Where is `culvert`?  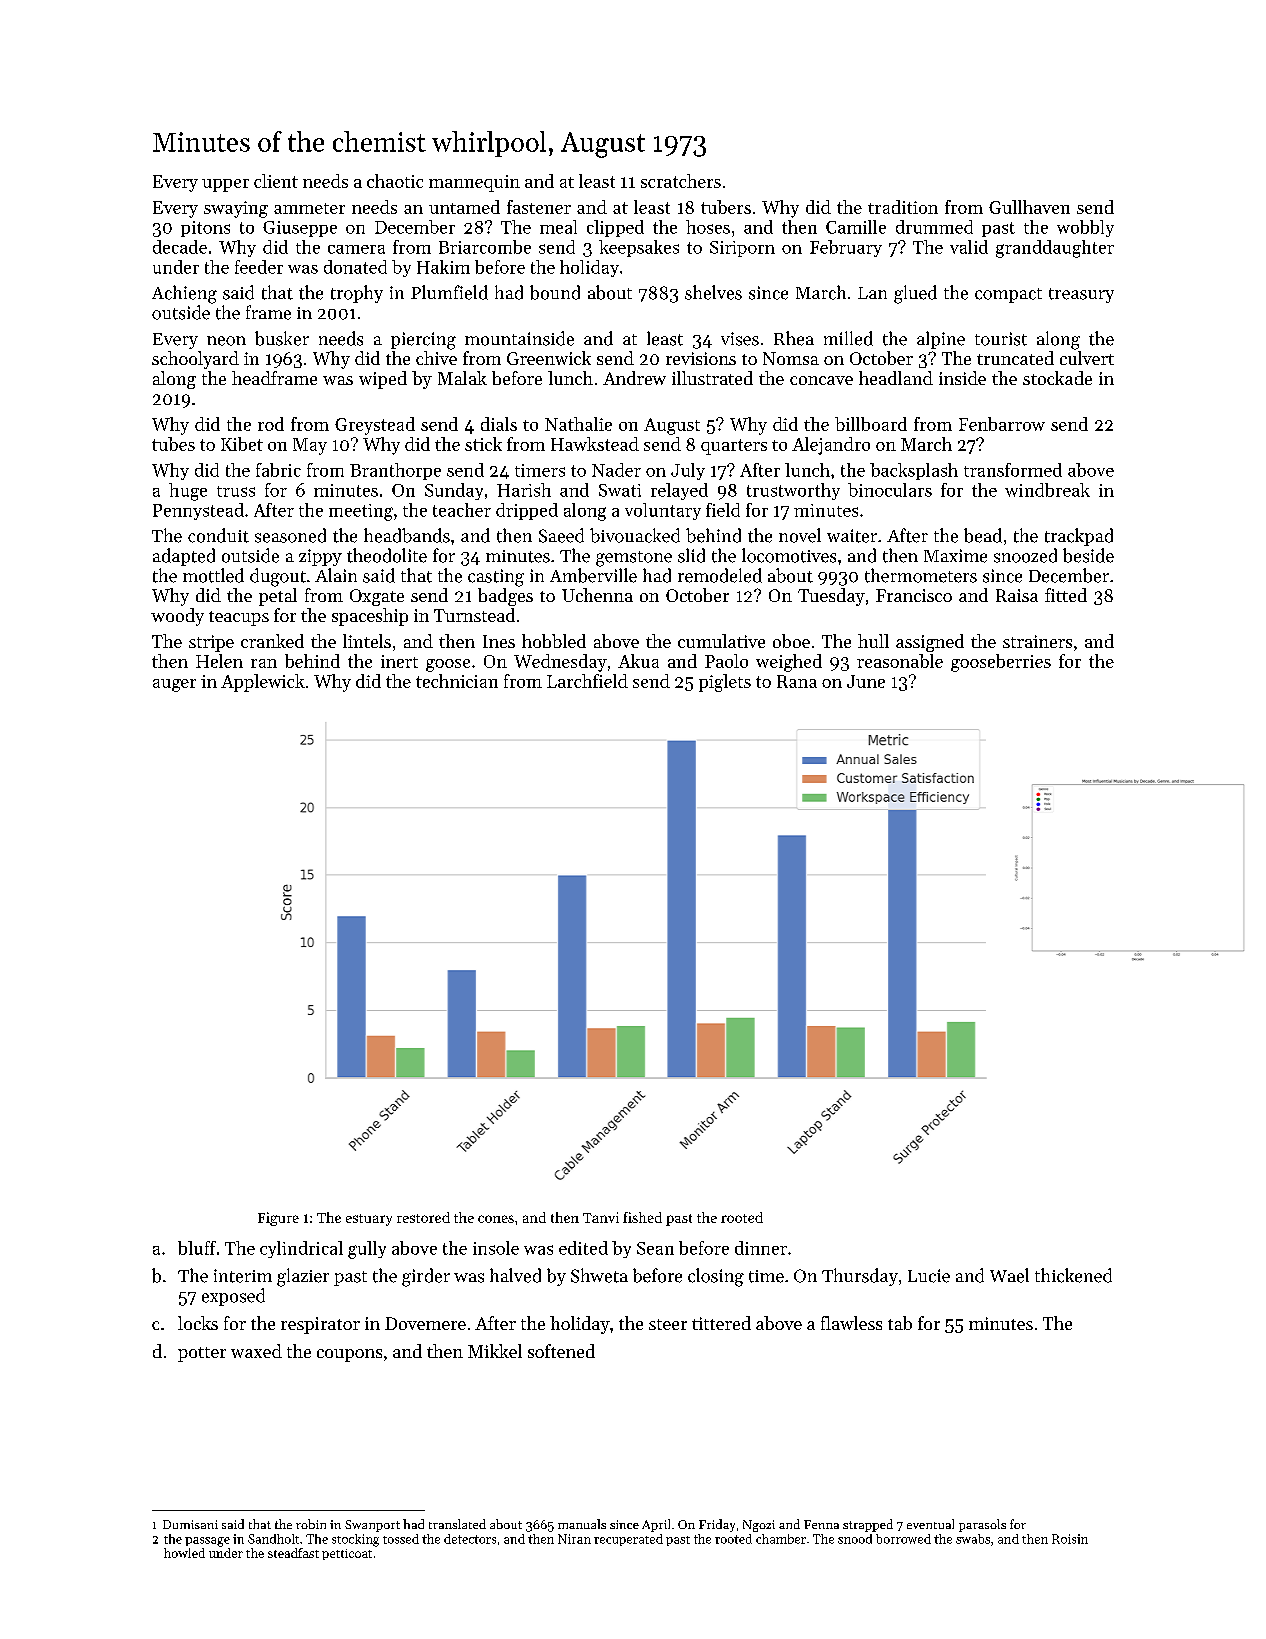 culvert is located at coordinates (1087, 358).
